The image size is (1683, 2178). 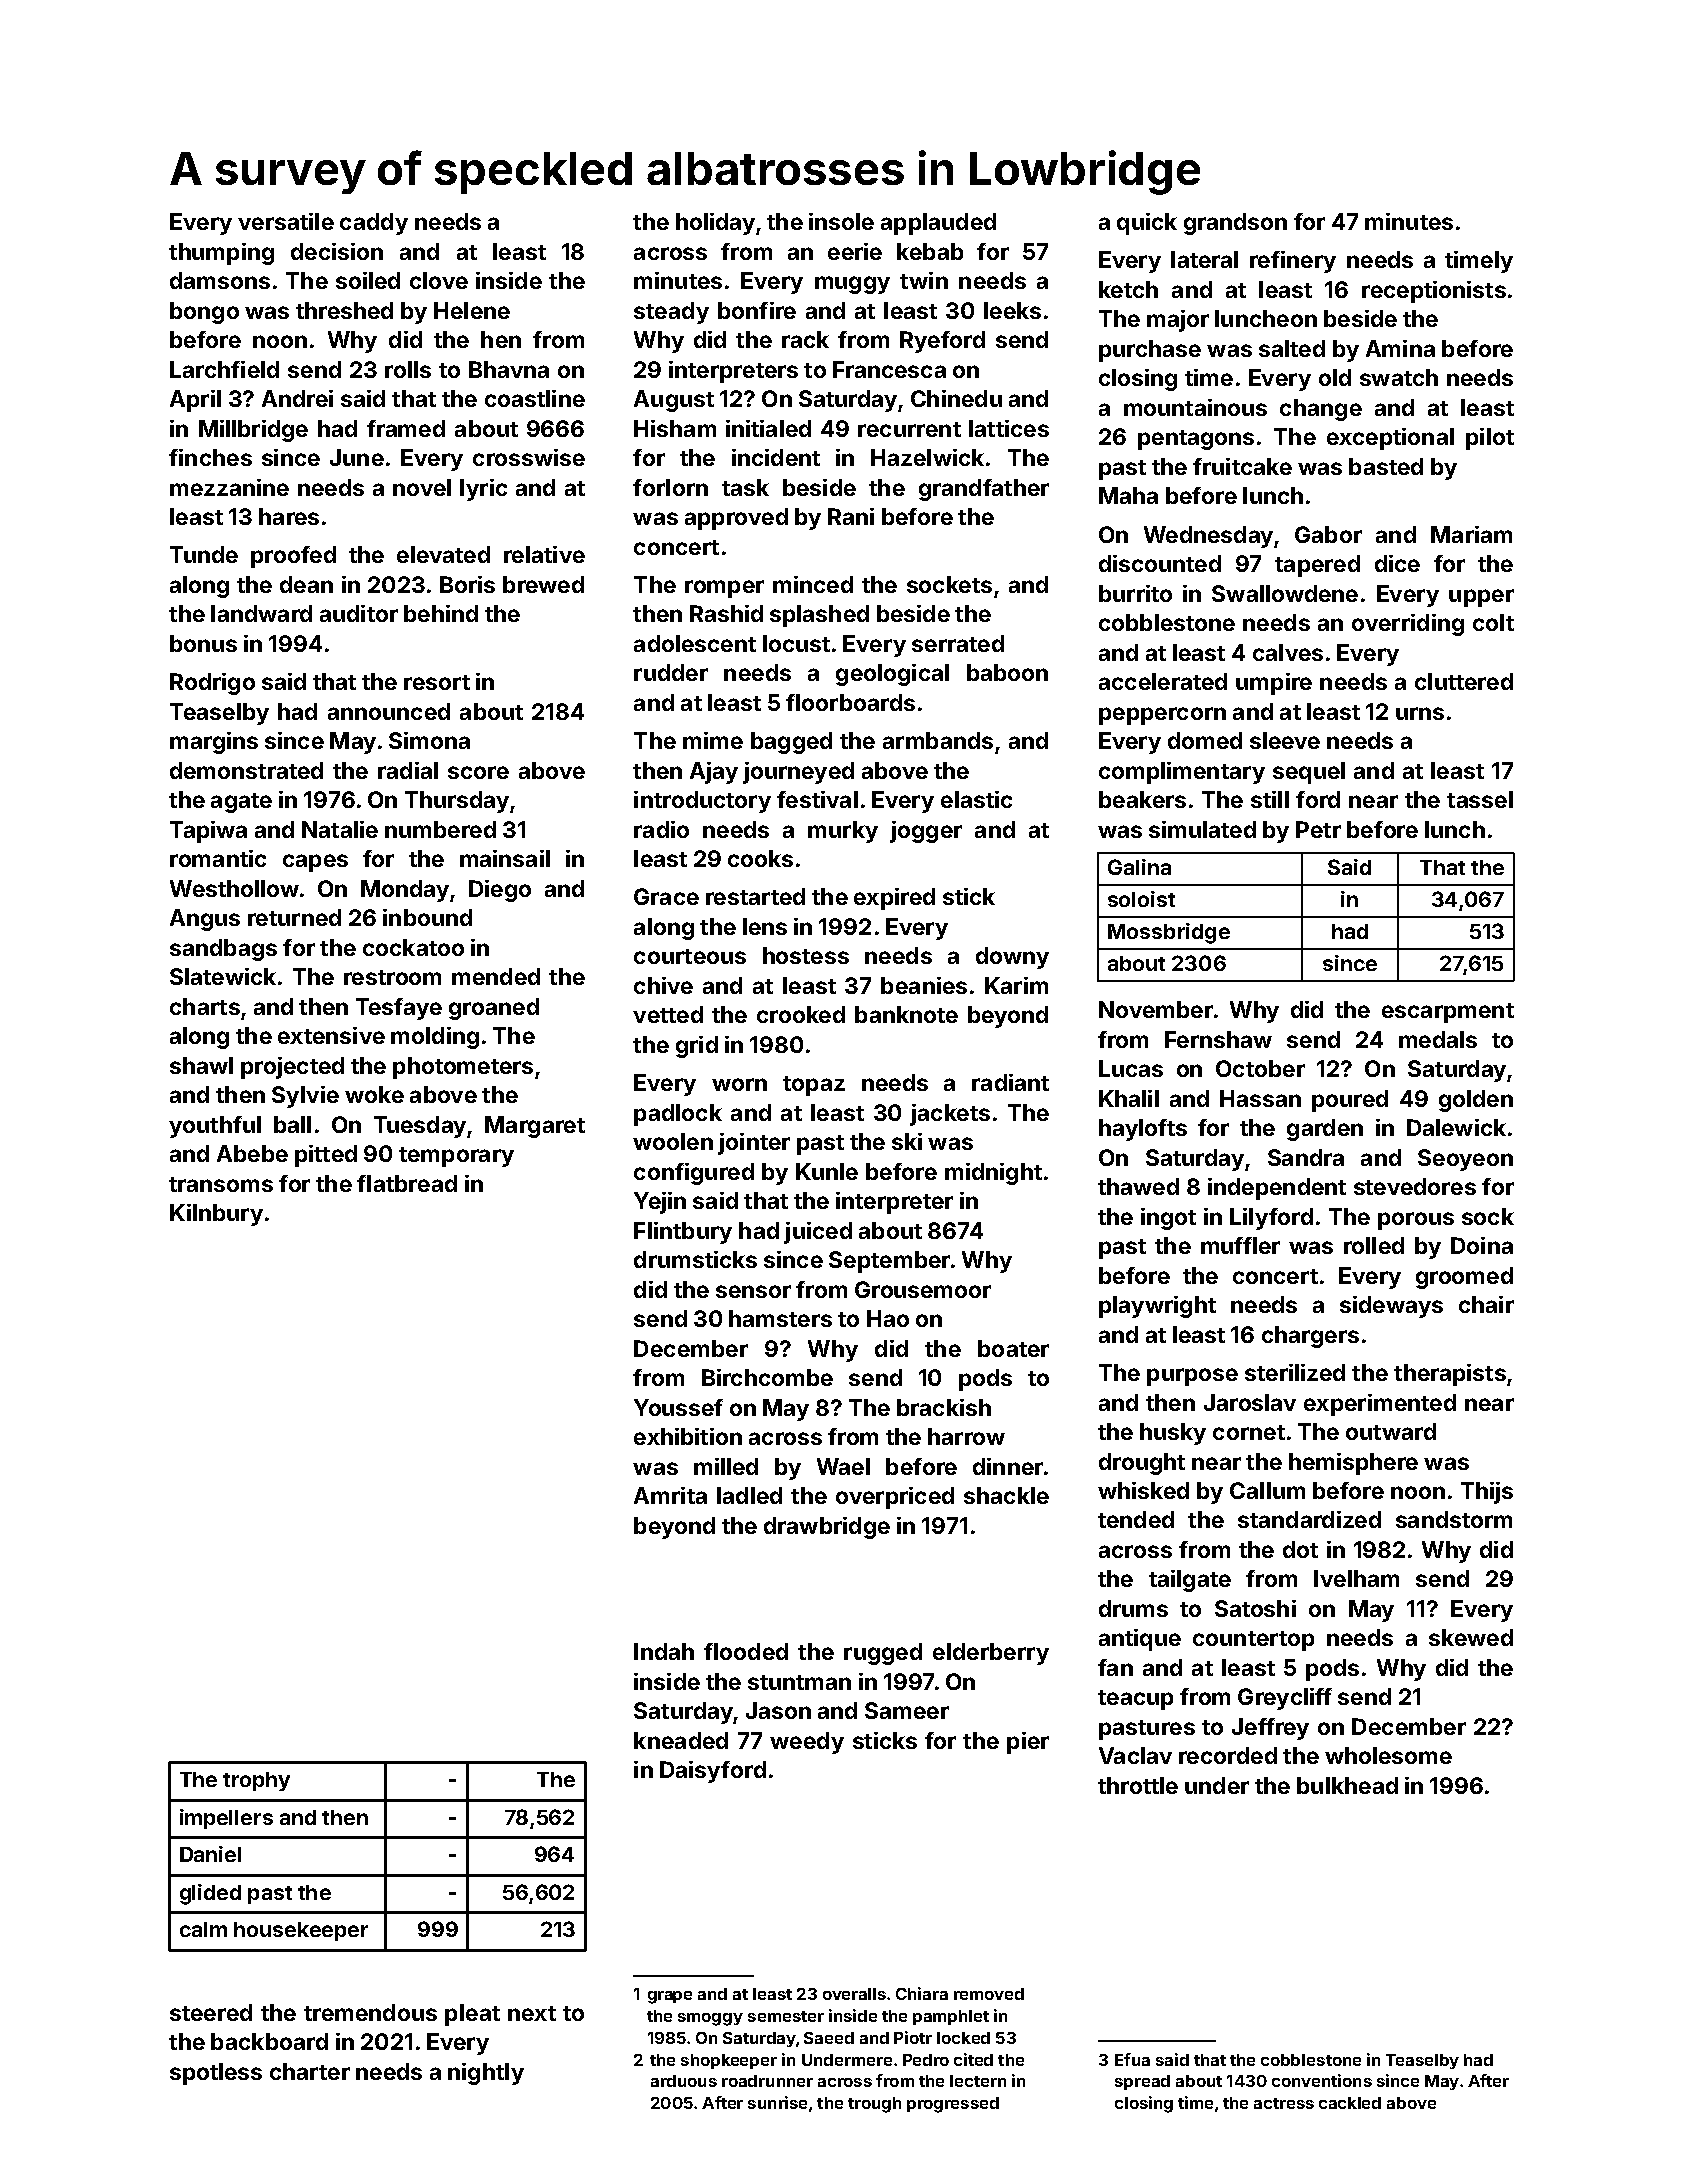 I want to click on spotless, so click(x=216, y=2074).
